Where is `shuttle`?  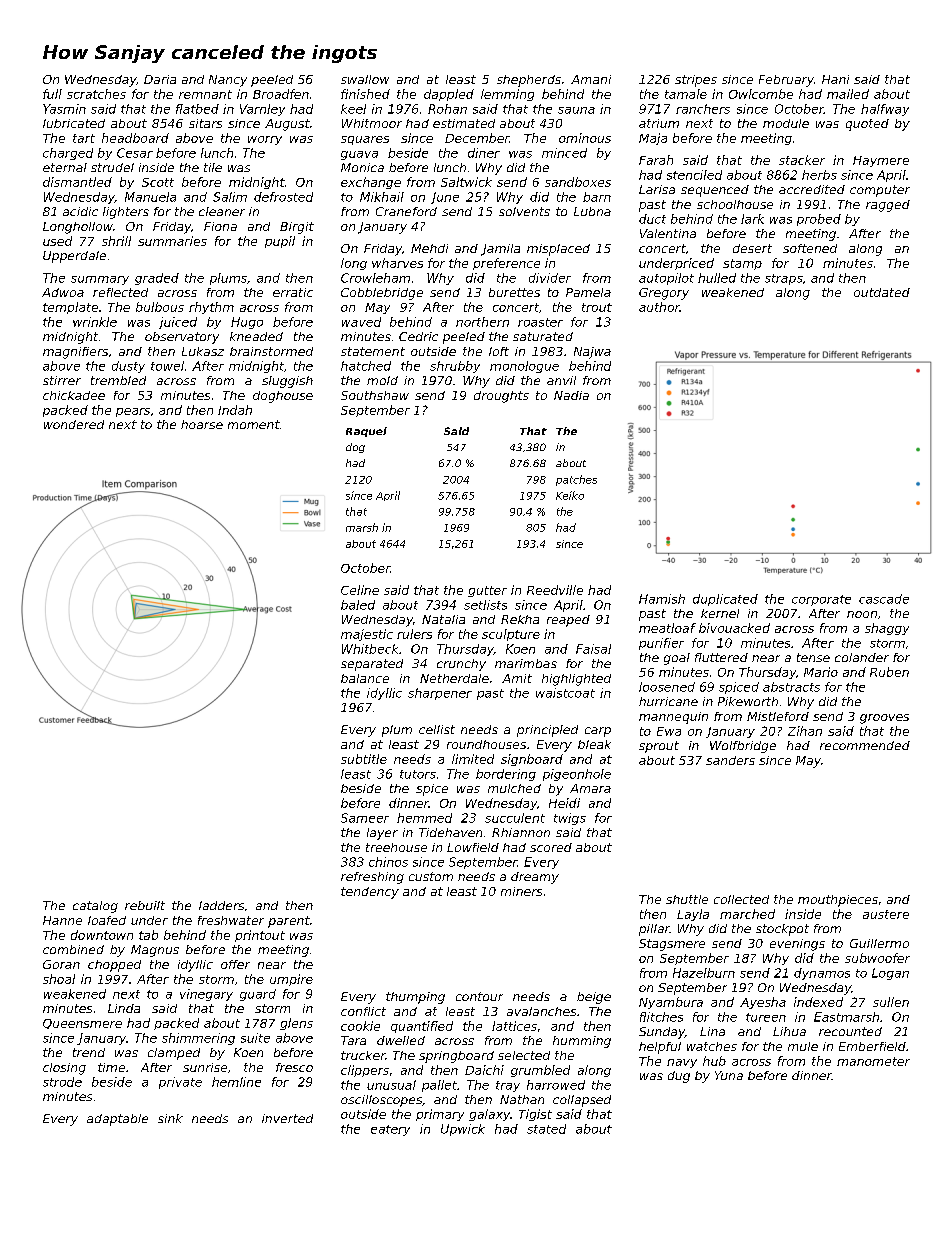 shuttle is located at coordinates (687, 899).
